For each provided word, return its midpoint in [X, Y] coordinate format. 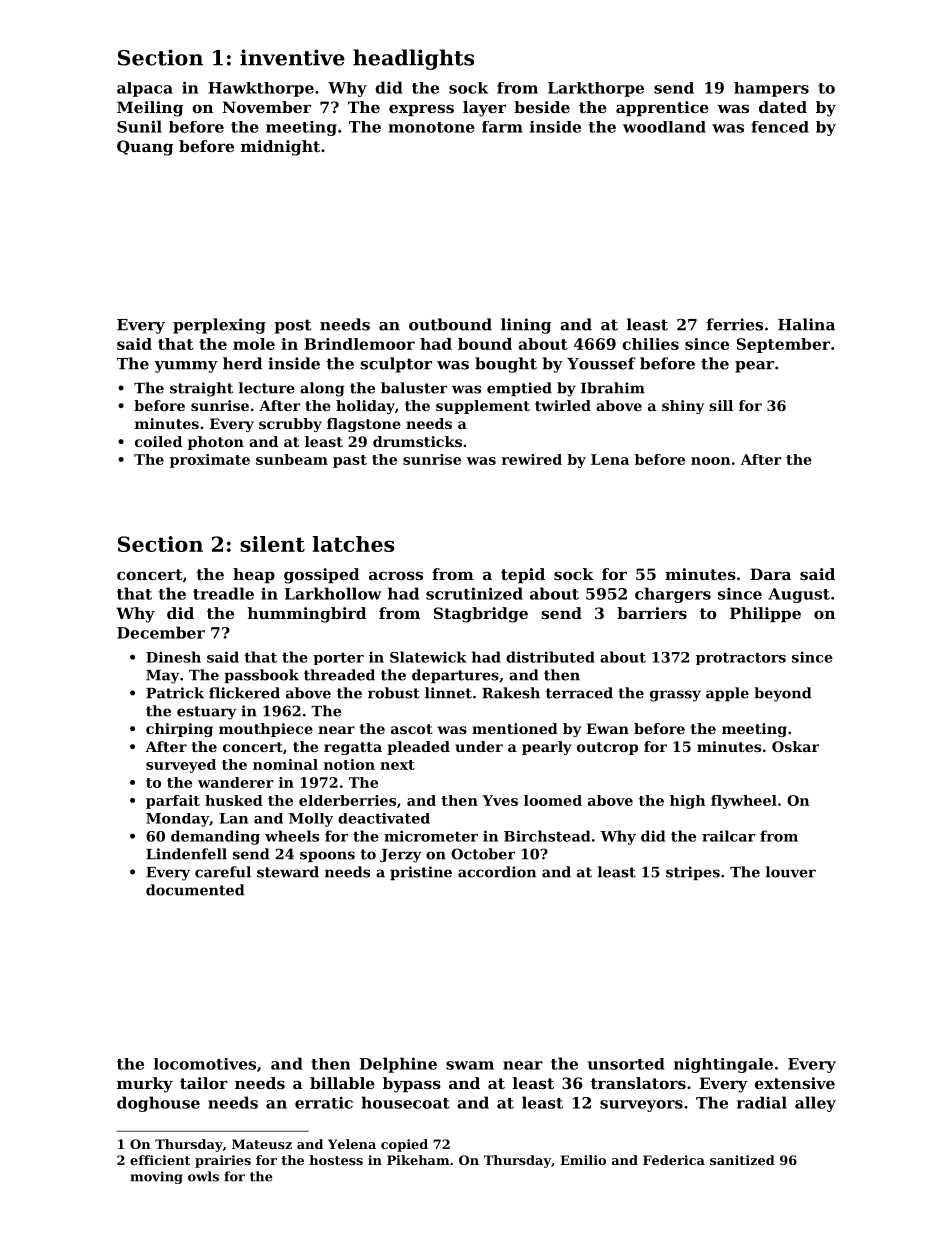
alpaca [145, 89]
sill [721, 405]
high [687, 802]
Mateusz [262, 1144]
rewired [532, 459]
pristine [421, 873]
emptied [519, 389]
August [799, 595]
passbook [261, 676]
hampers [771, 89]
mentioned [515, 728]
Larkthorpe [596, 89]
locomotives [205, 1064]
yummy [186, 367]
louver [791, 872]
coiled [158, 441]
